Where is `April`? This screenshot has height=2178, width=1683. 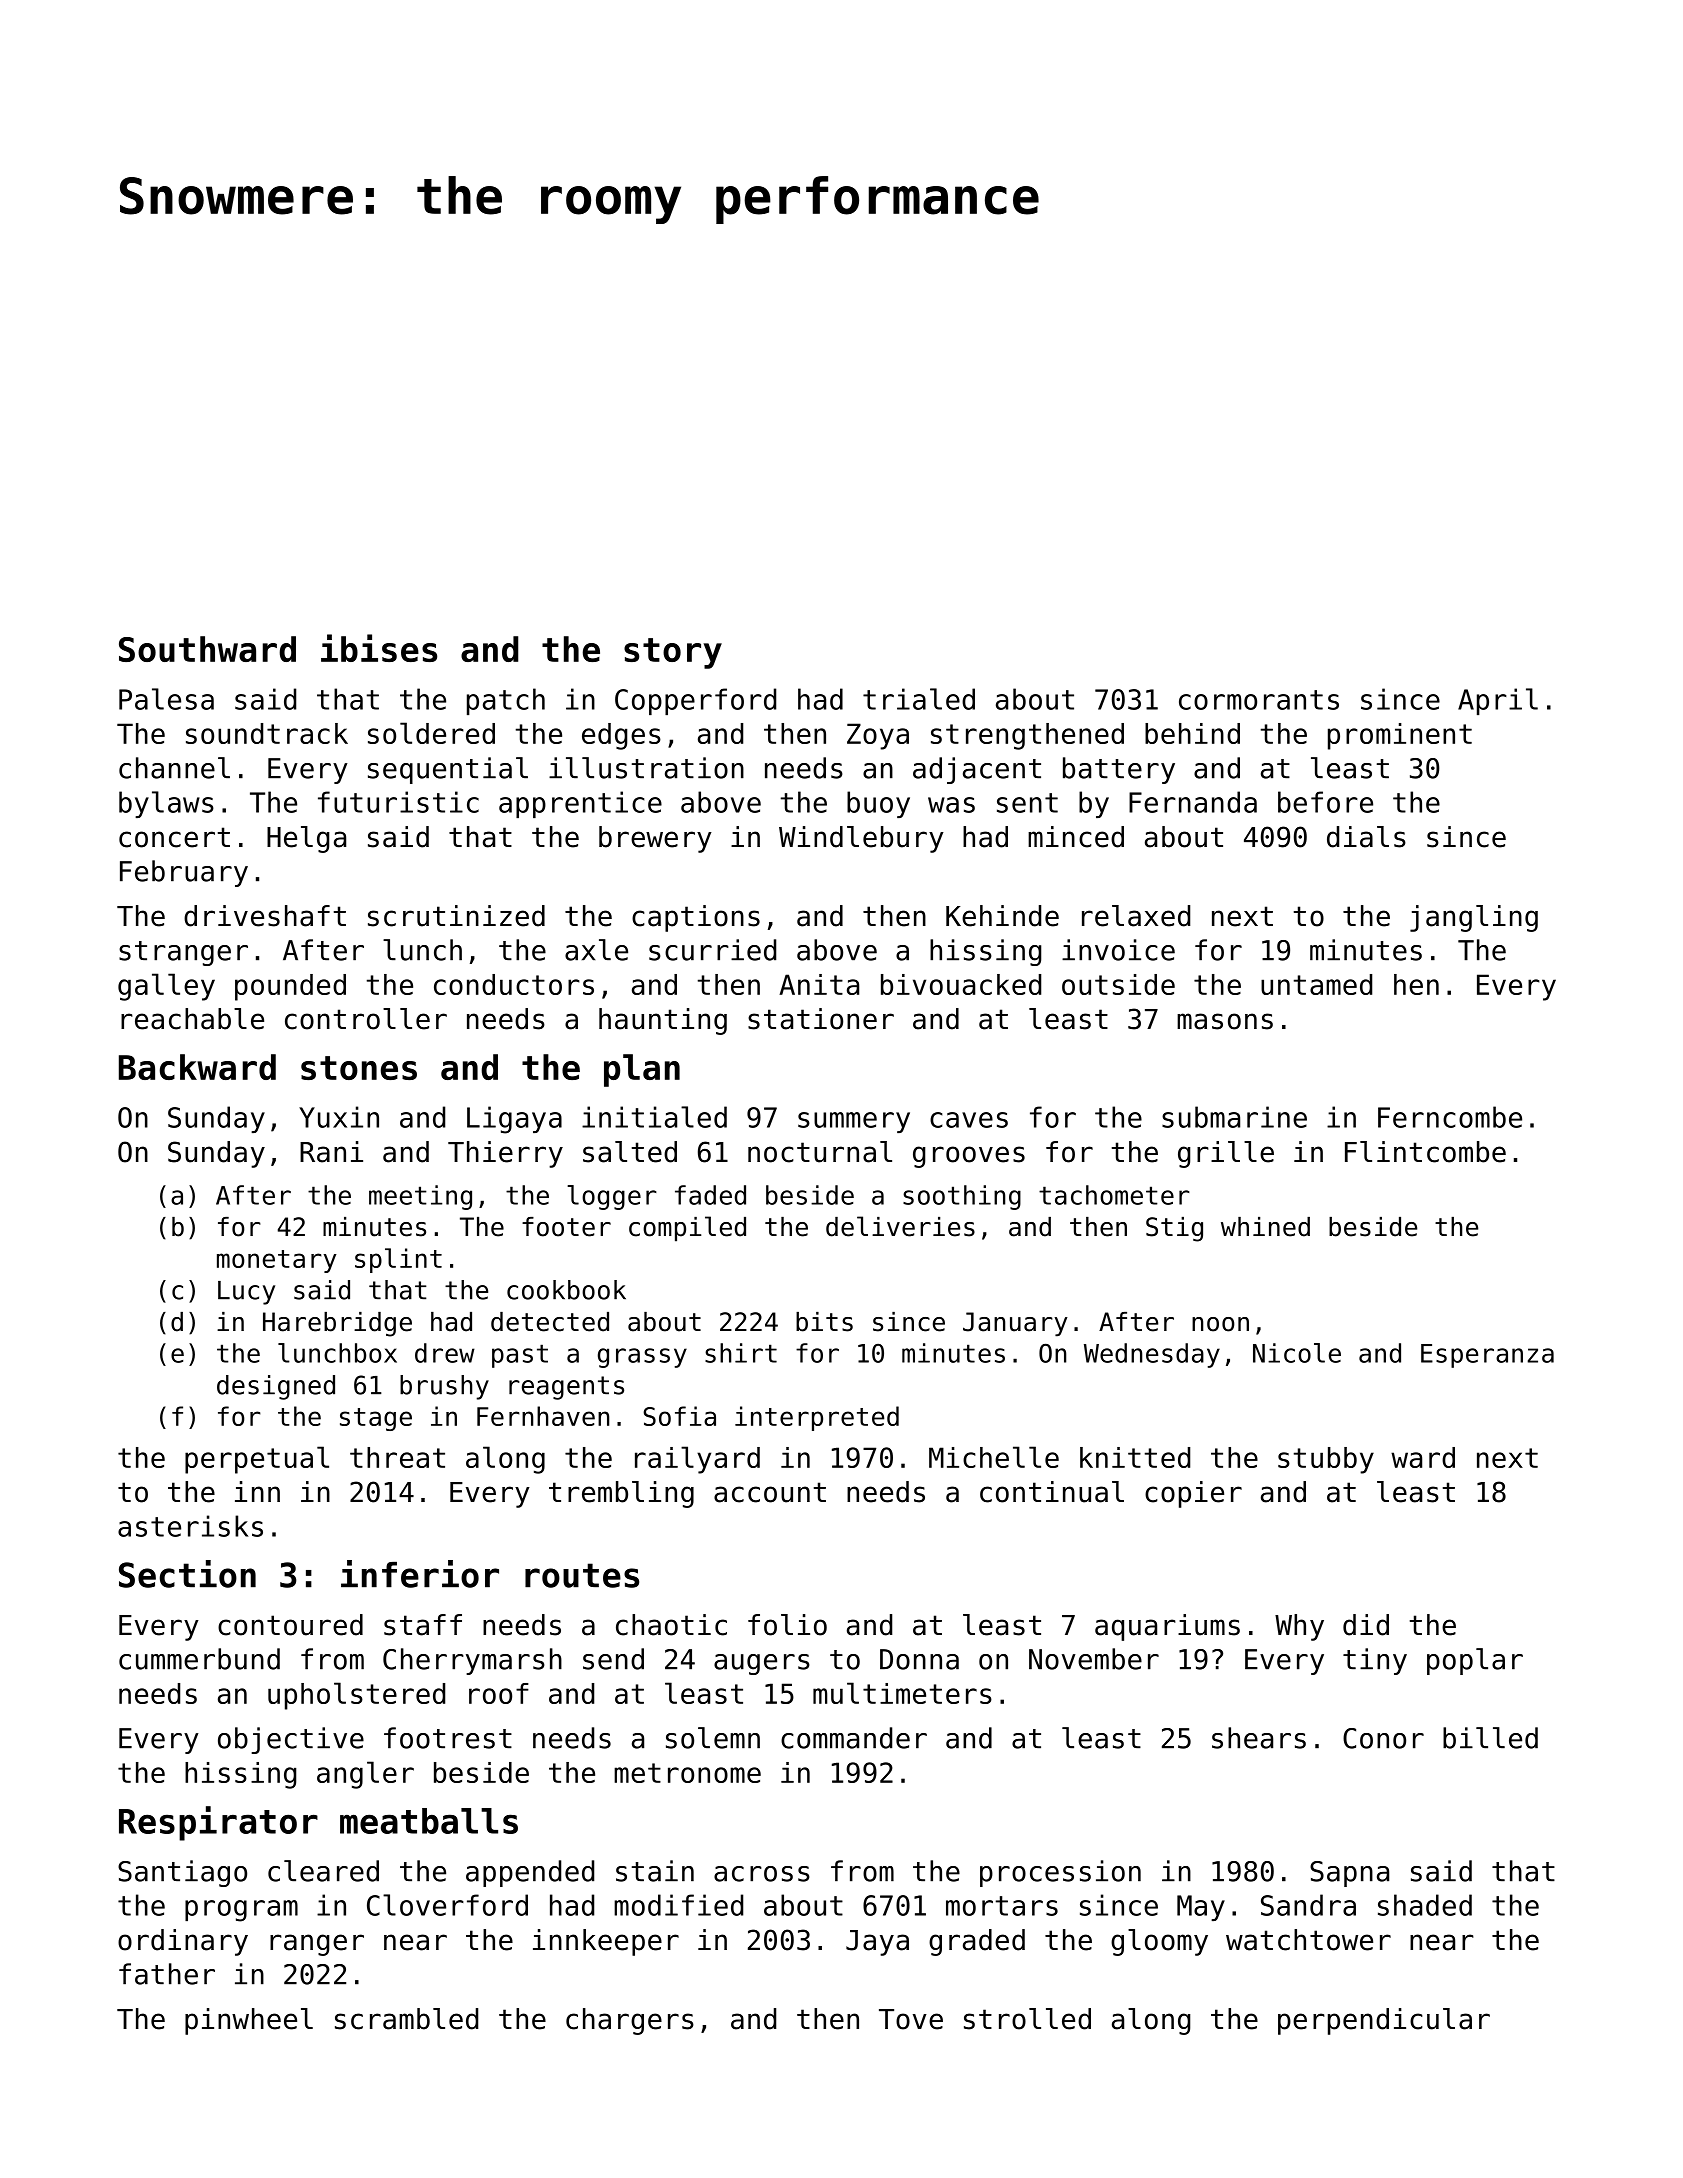 April is located at coordinates (1498, 701).
